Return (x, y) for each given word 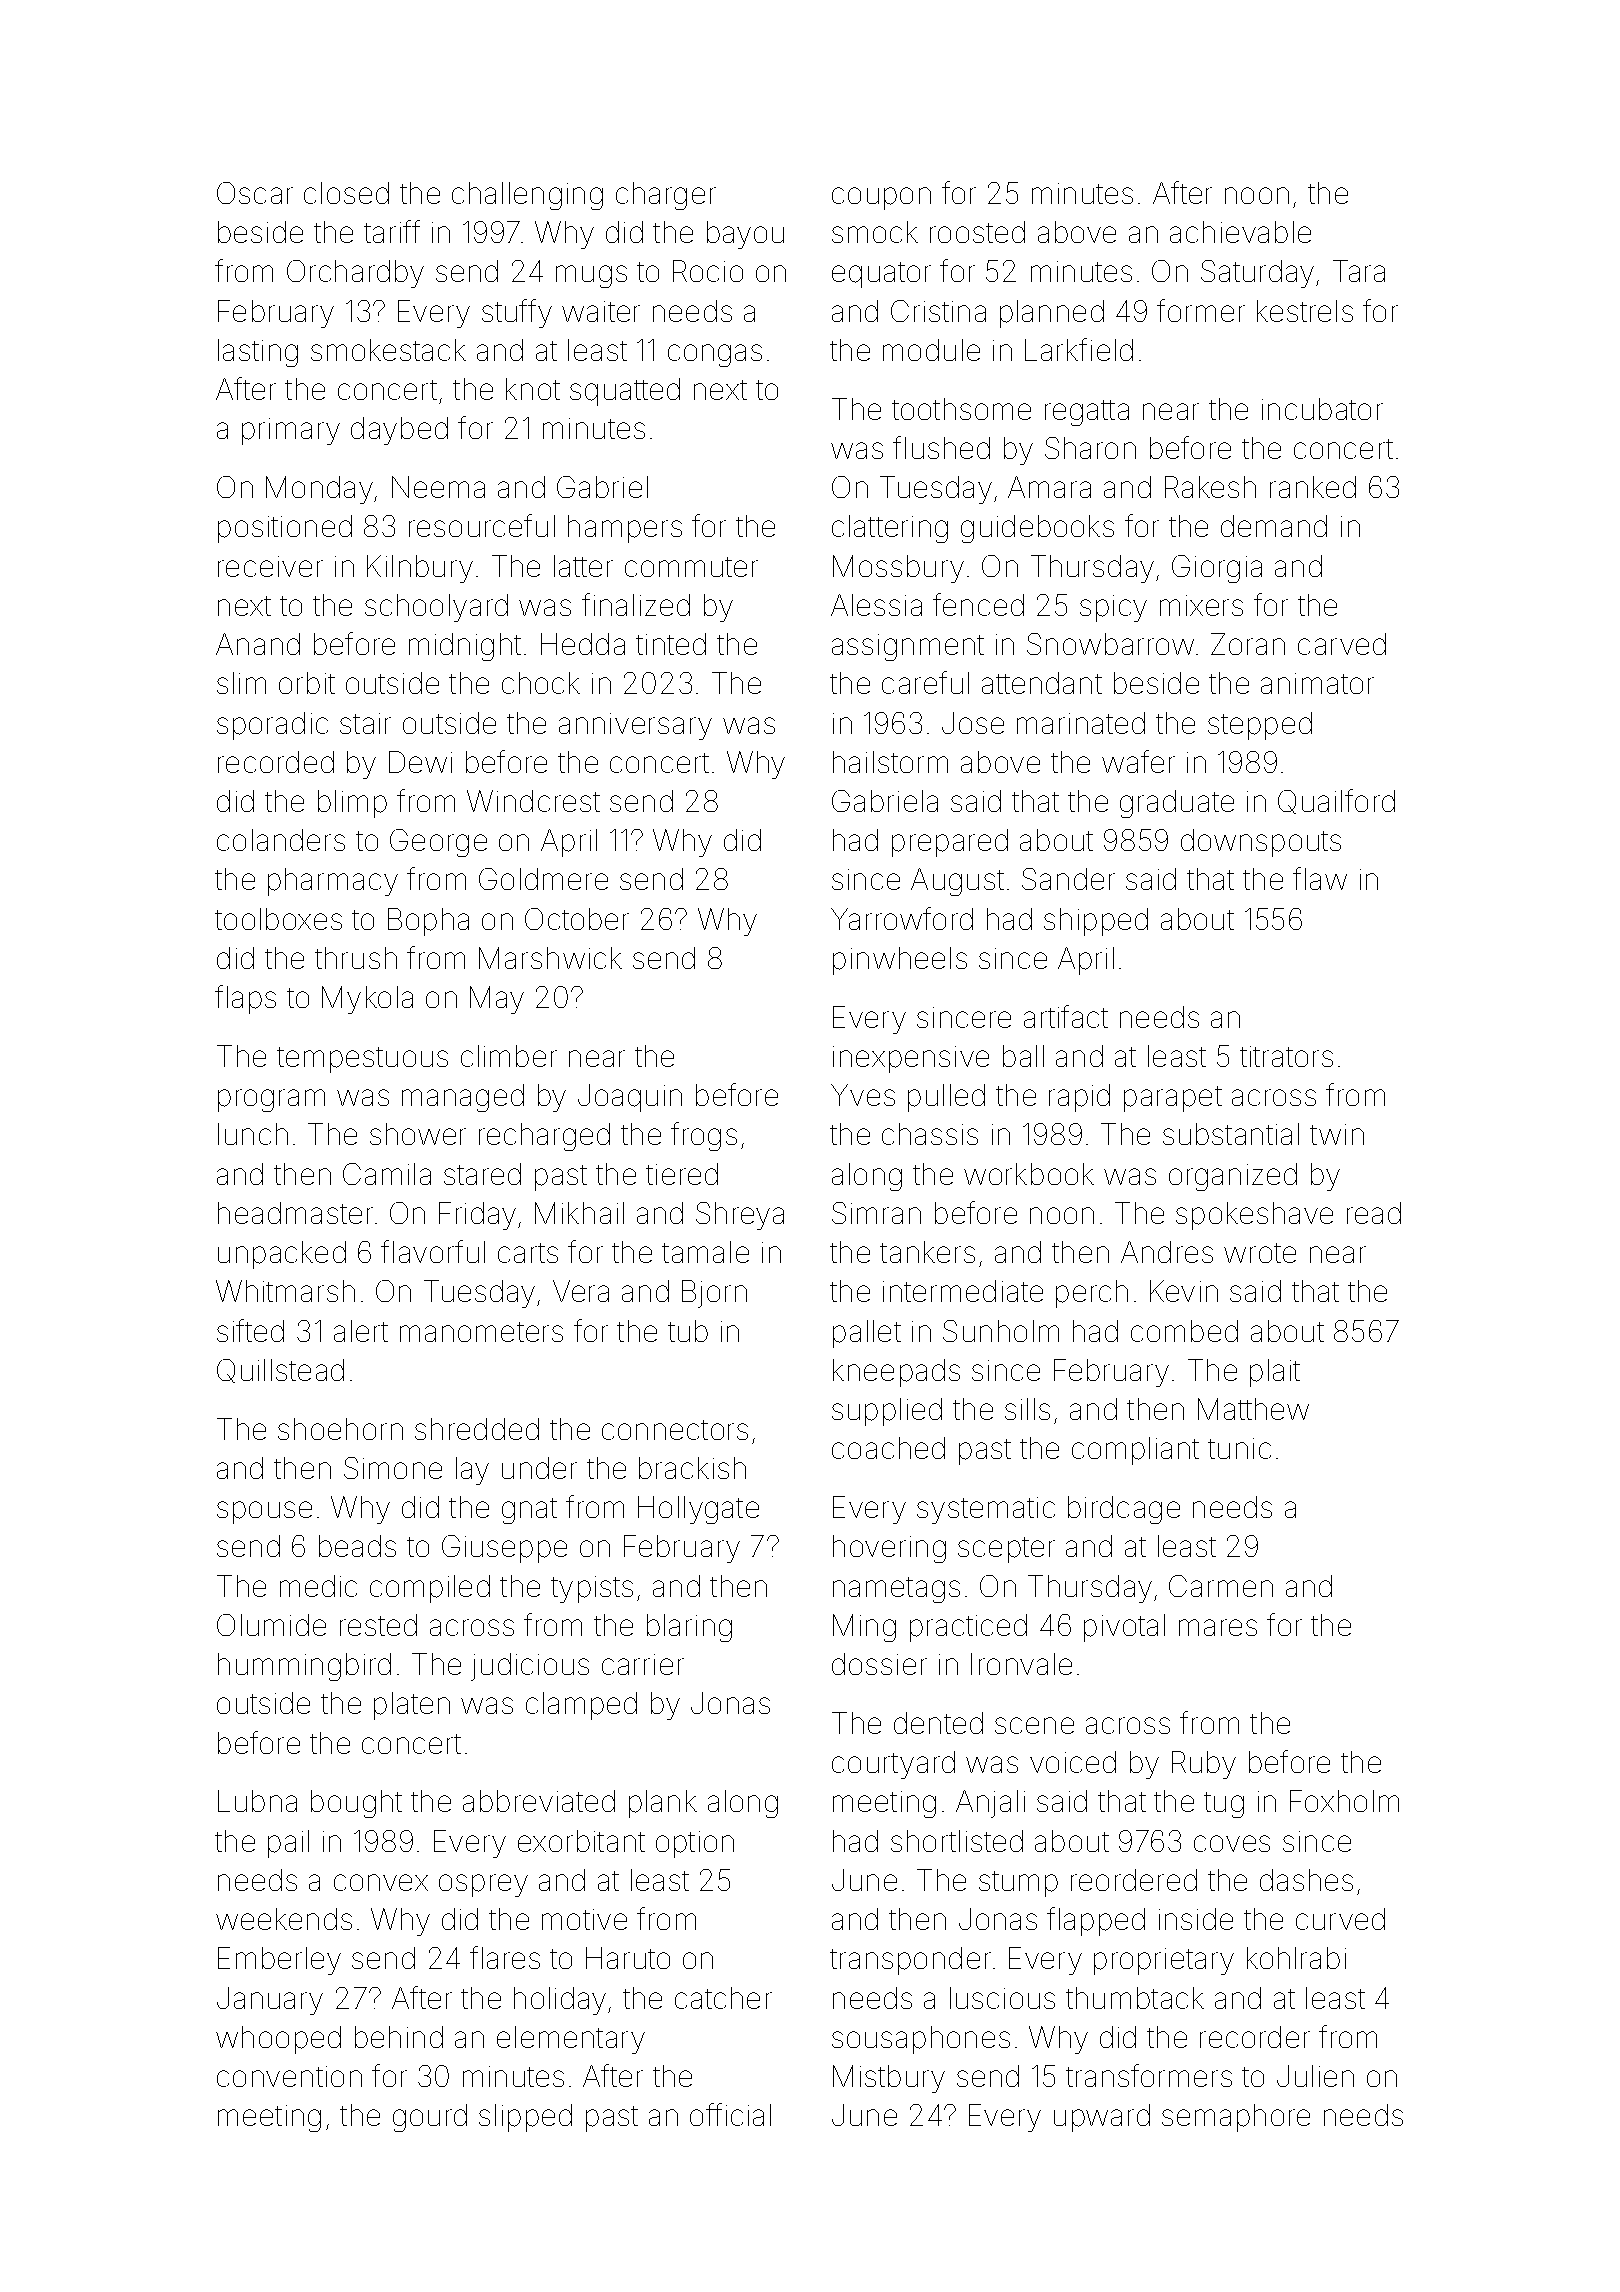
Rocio (708, 271)
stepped (1260, 726)
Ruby (1204, 1765)
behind (399, 2037)
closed (346, 193)
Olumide (271, 1625)
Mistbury (889, 2079)
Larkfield (1079, 349)
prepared (950, 843)
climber (509, 1056)
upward (1102, 2118)
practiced (968, 1628)
